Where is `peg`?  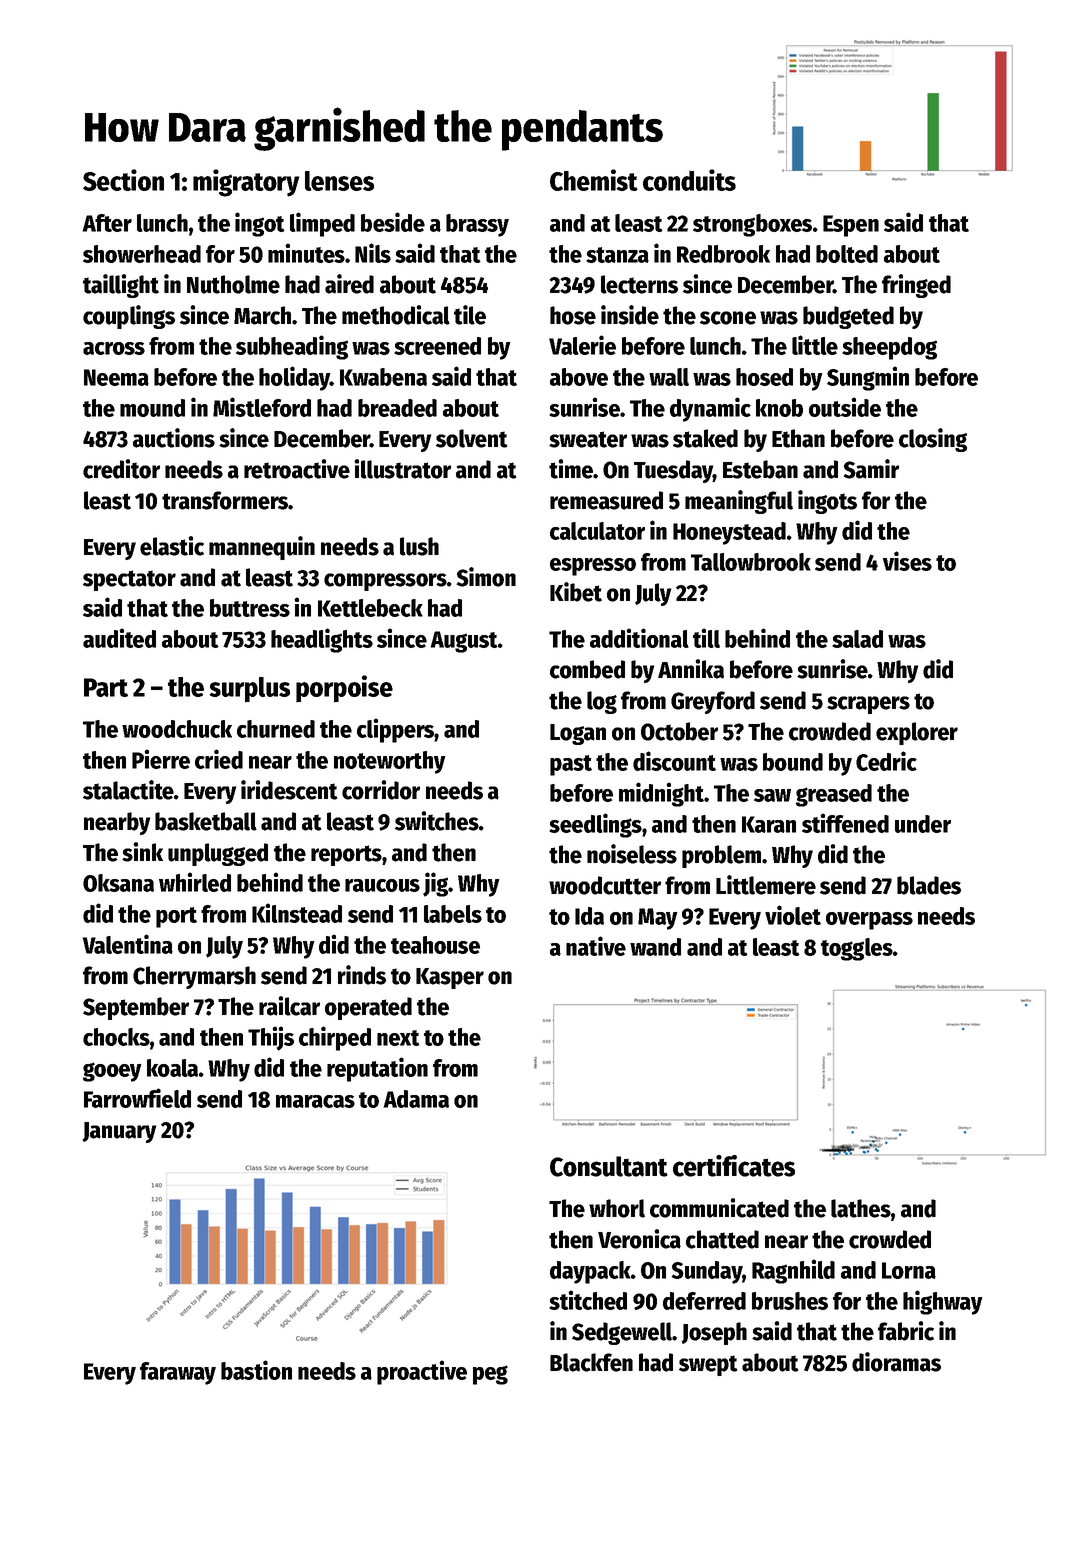 peg is located at coordinates (490, 1375).
